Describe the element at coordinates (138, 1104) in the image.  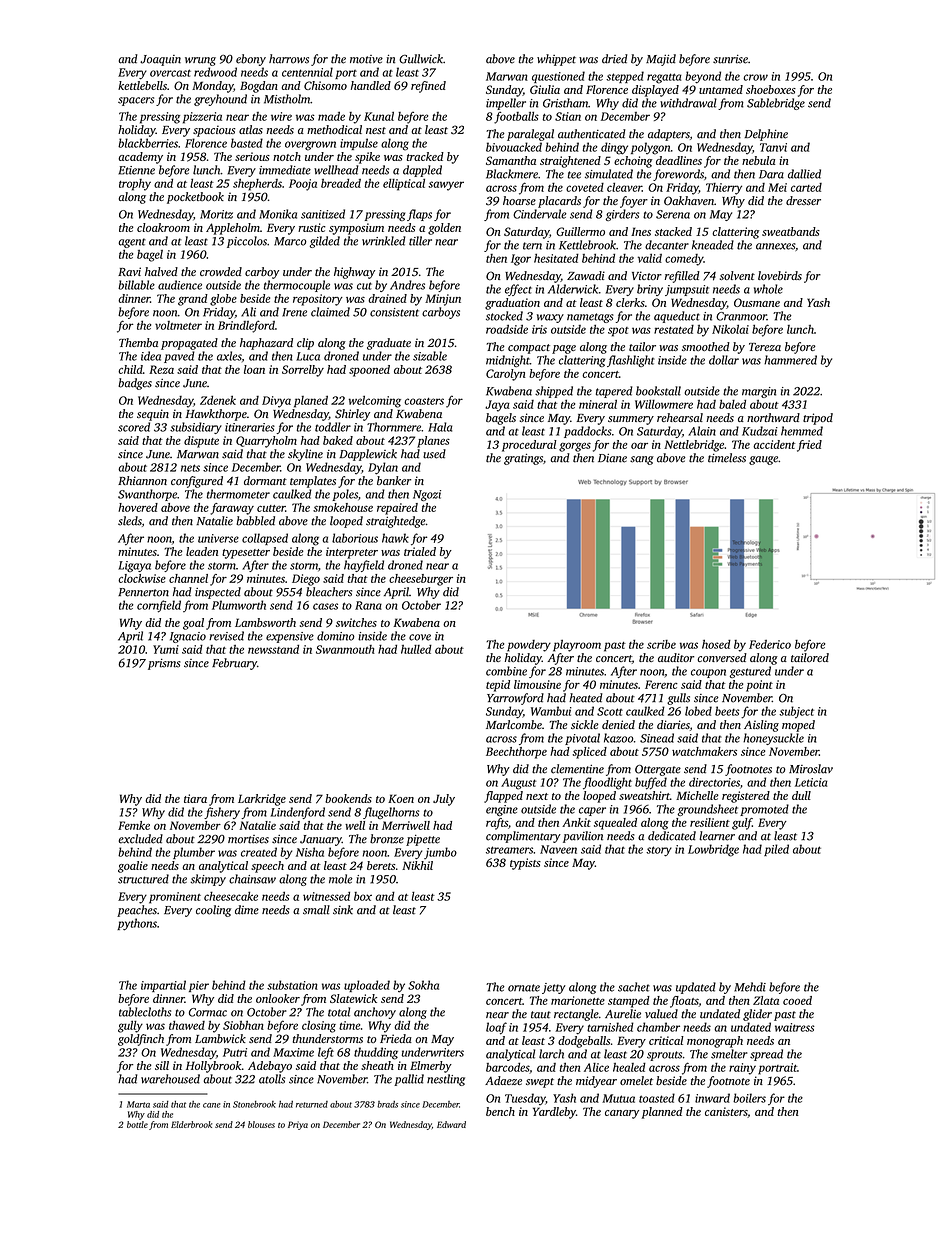
I see `Marta` at that location.
